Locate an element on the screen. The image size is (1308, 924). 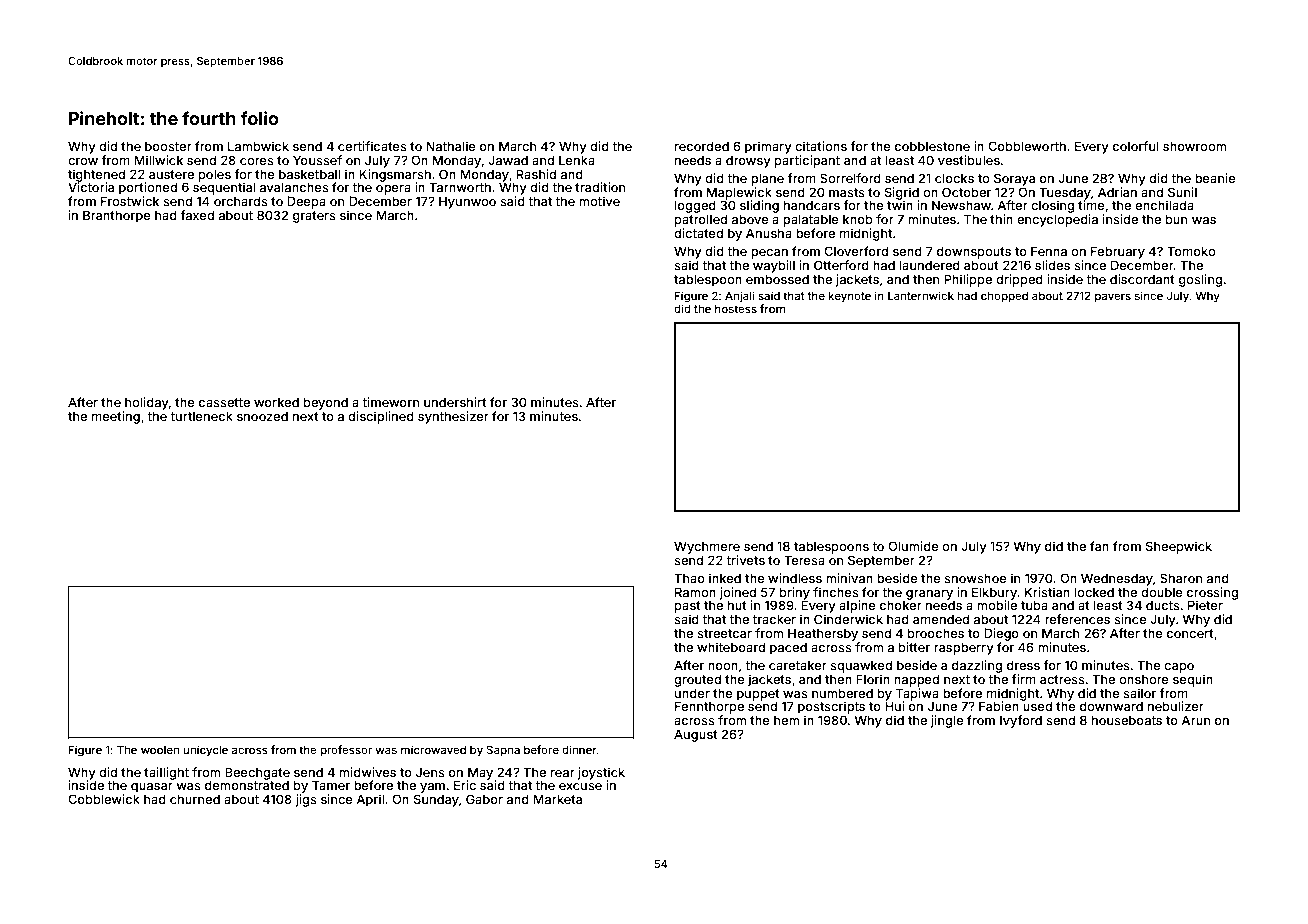
Sheepwick is located at coordinates (1179, 547).
